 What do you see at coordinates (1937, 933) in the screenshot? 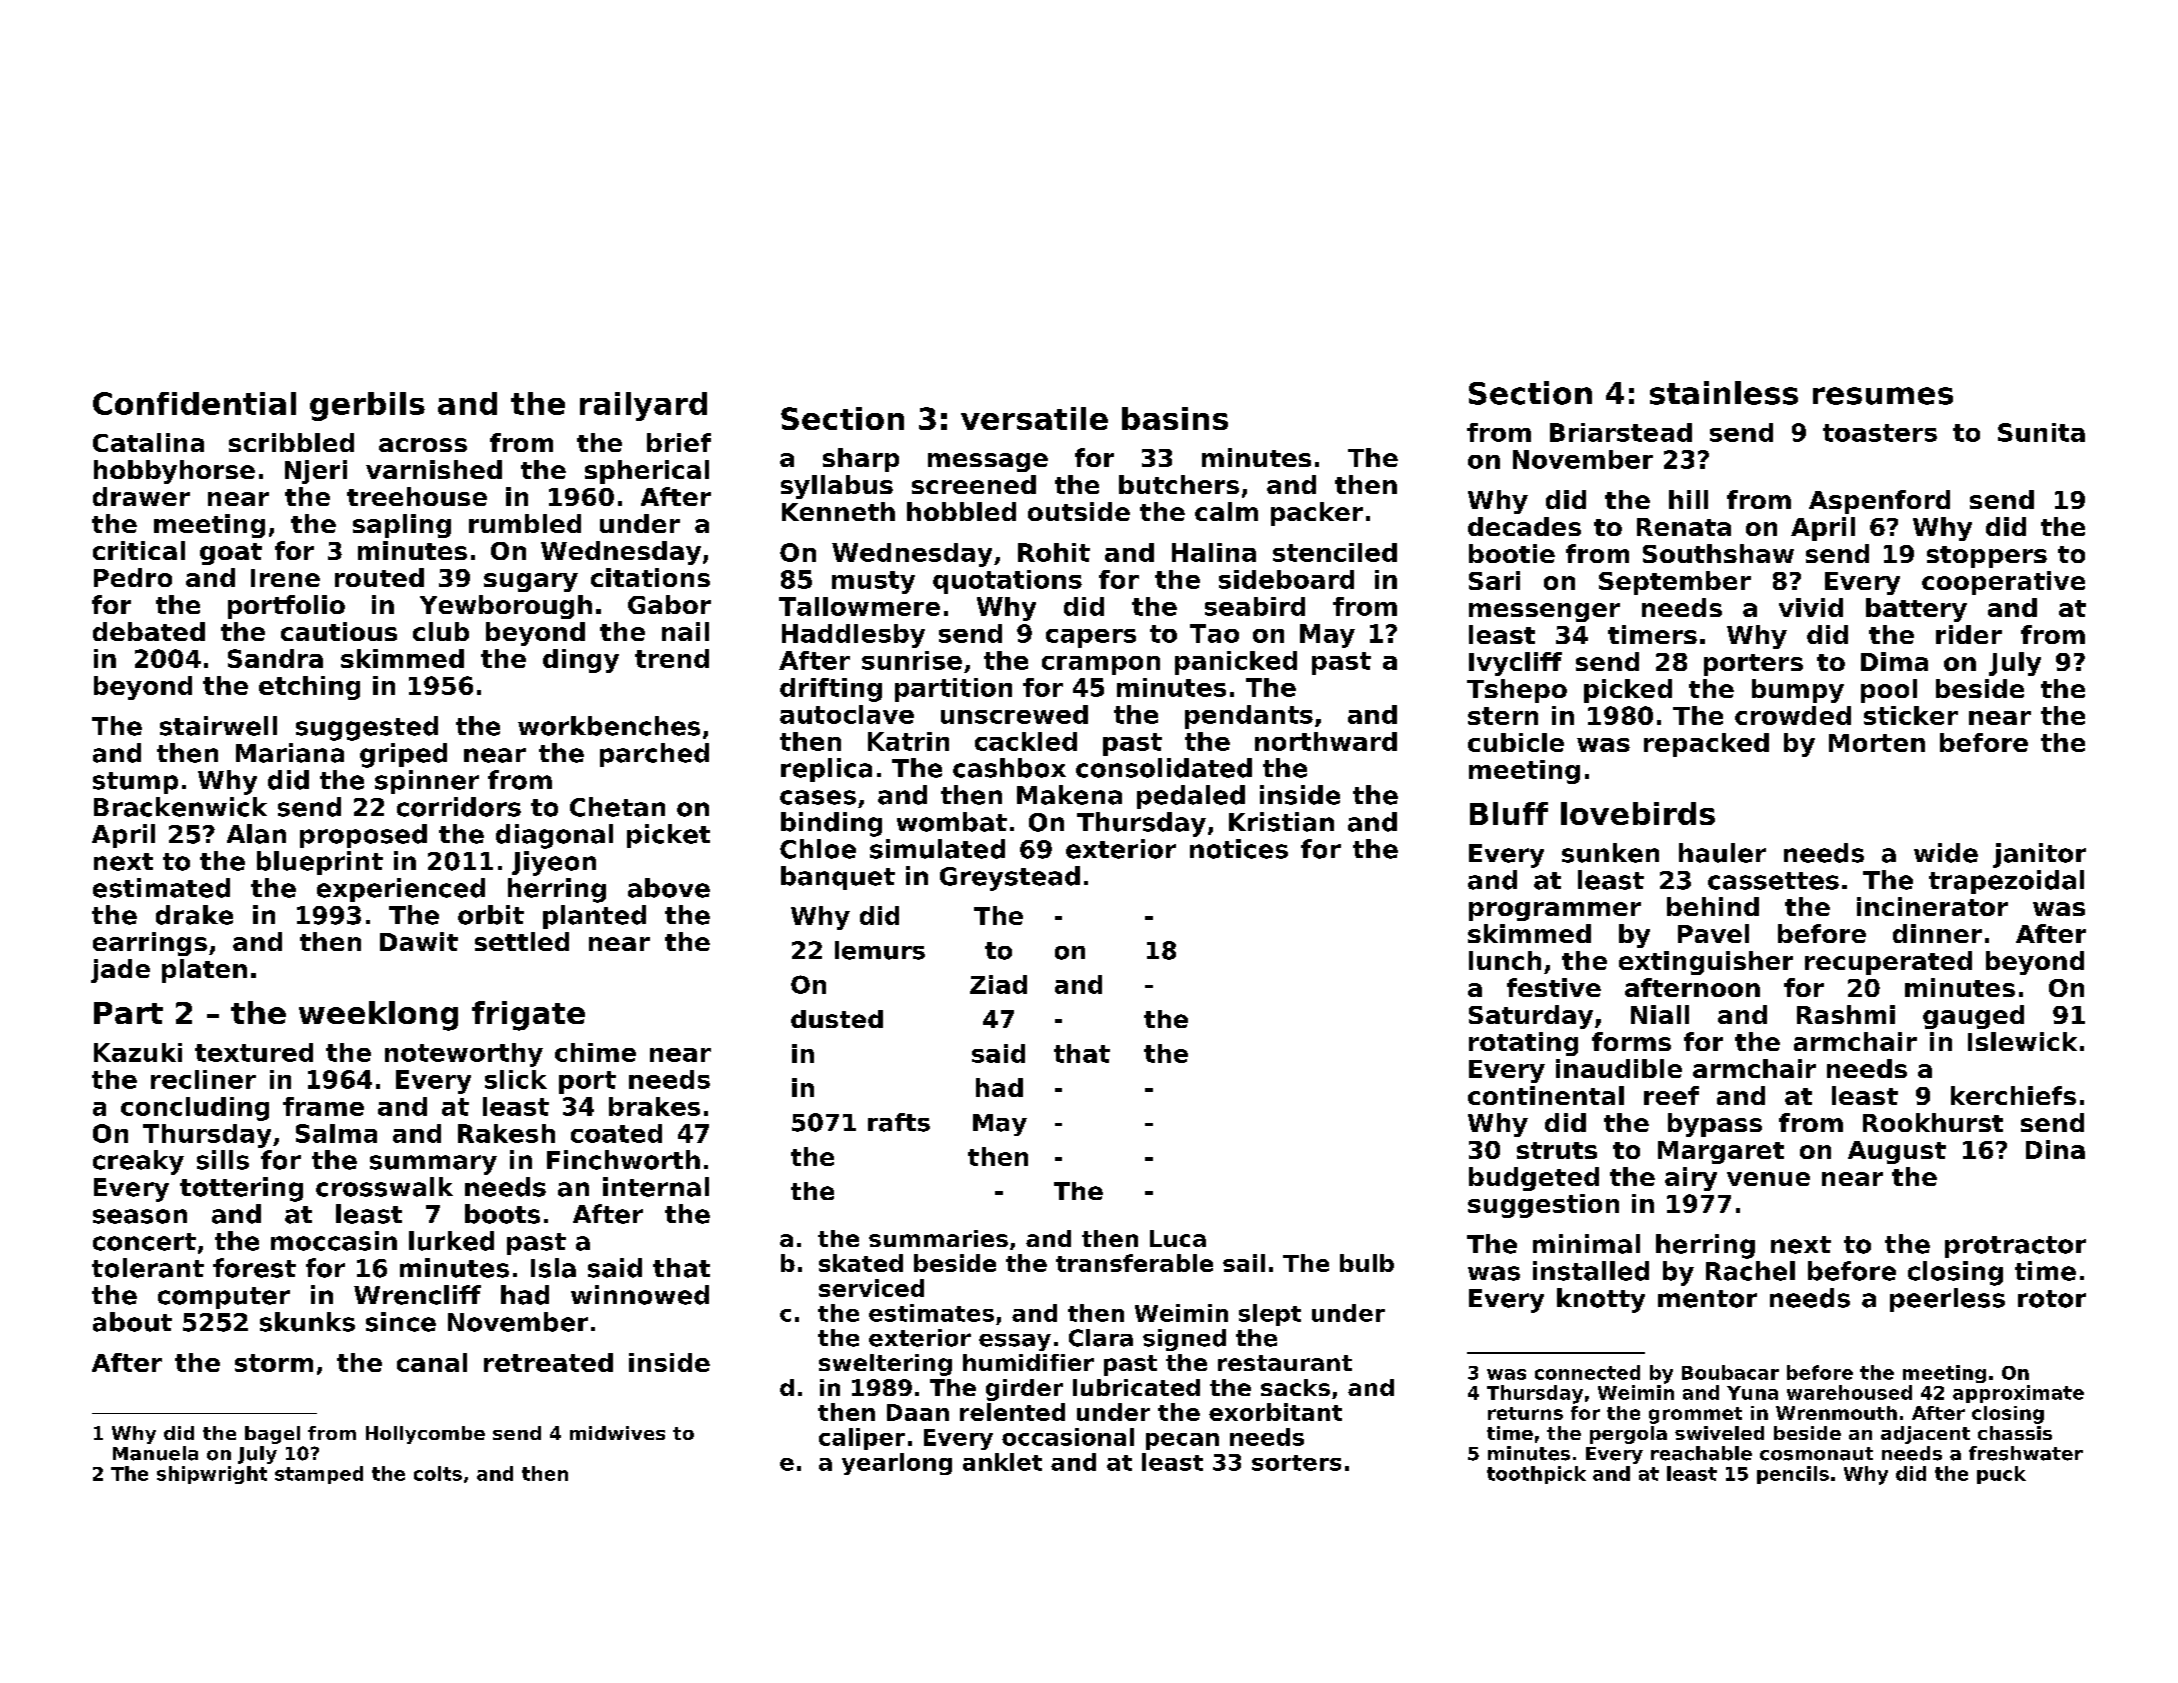
I see `dinner` at bounding box center [1937, 933].
